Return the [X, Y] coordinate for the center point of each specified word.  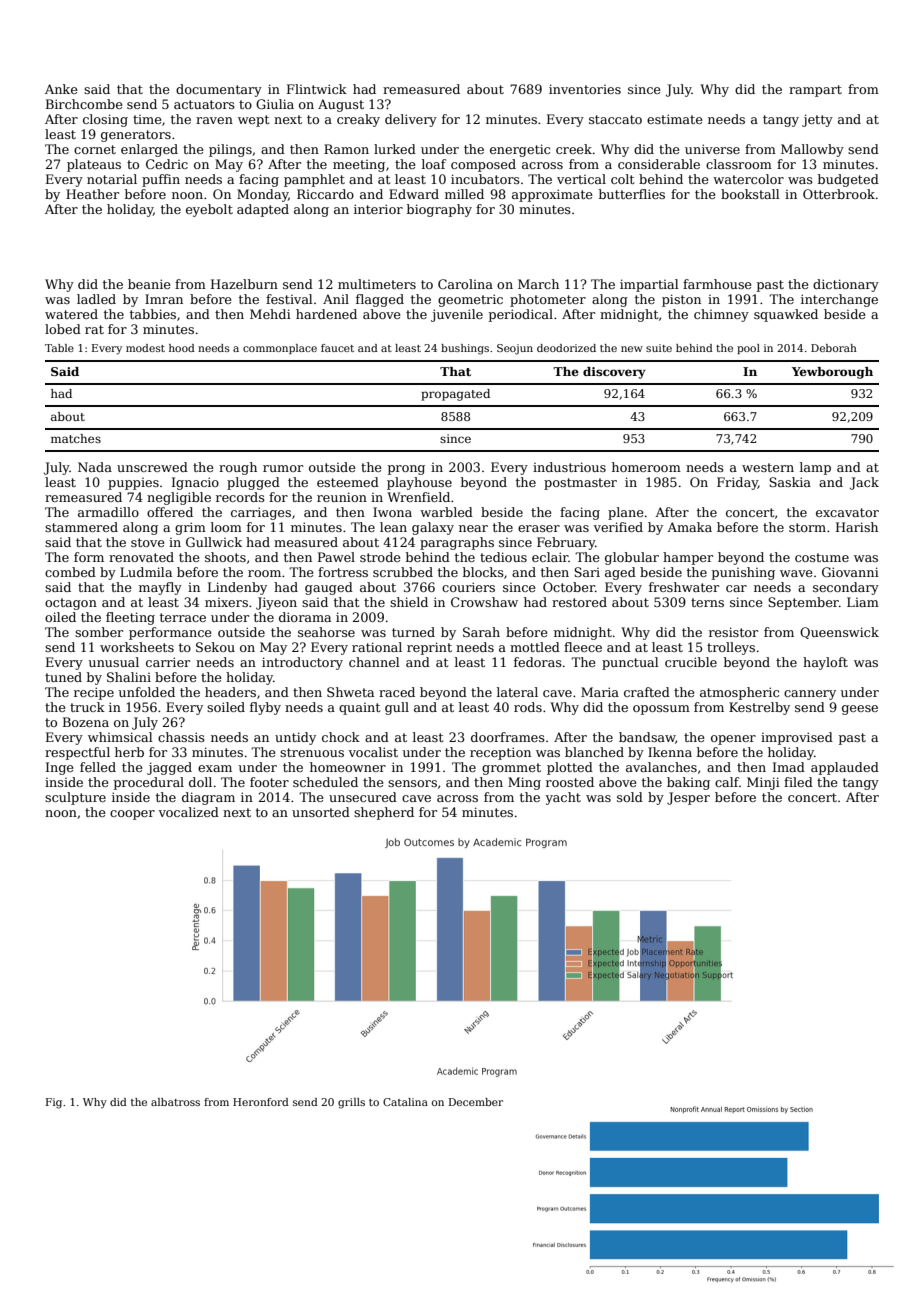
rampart [815, 91]
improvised [797, 738]
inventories [585, 89]
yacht [563, 798]
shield [409, 602]
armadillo [108, 512]
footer [269, 782]
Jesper [688, 798]
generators [136, 136]
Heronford [261, 1102]
